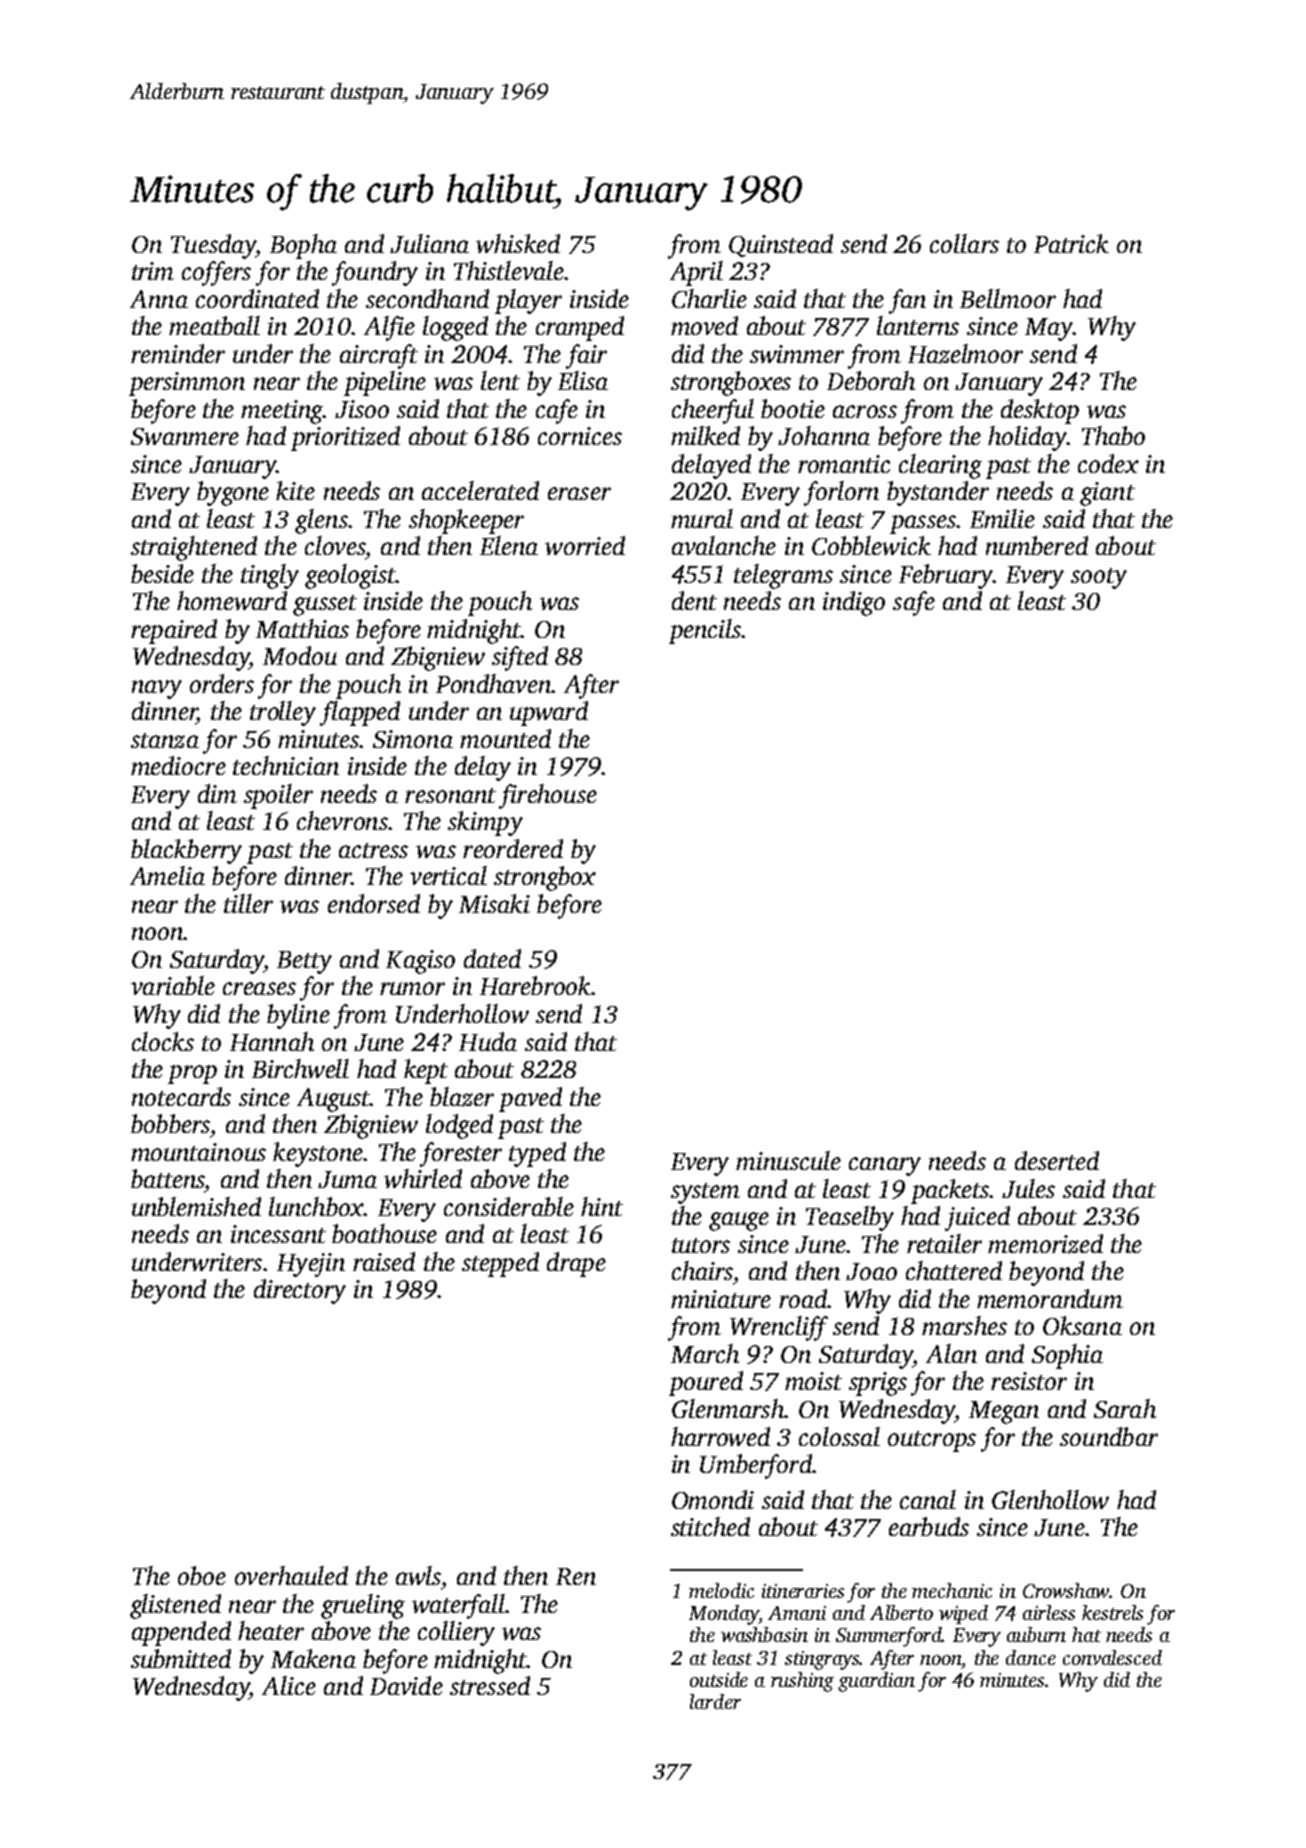 This image has height=1848, width=1306. What do you see at coordinates (535, 985) in the image?
I see `Harebrook` at bounding box center [535, 985].
